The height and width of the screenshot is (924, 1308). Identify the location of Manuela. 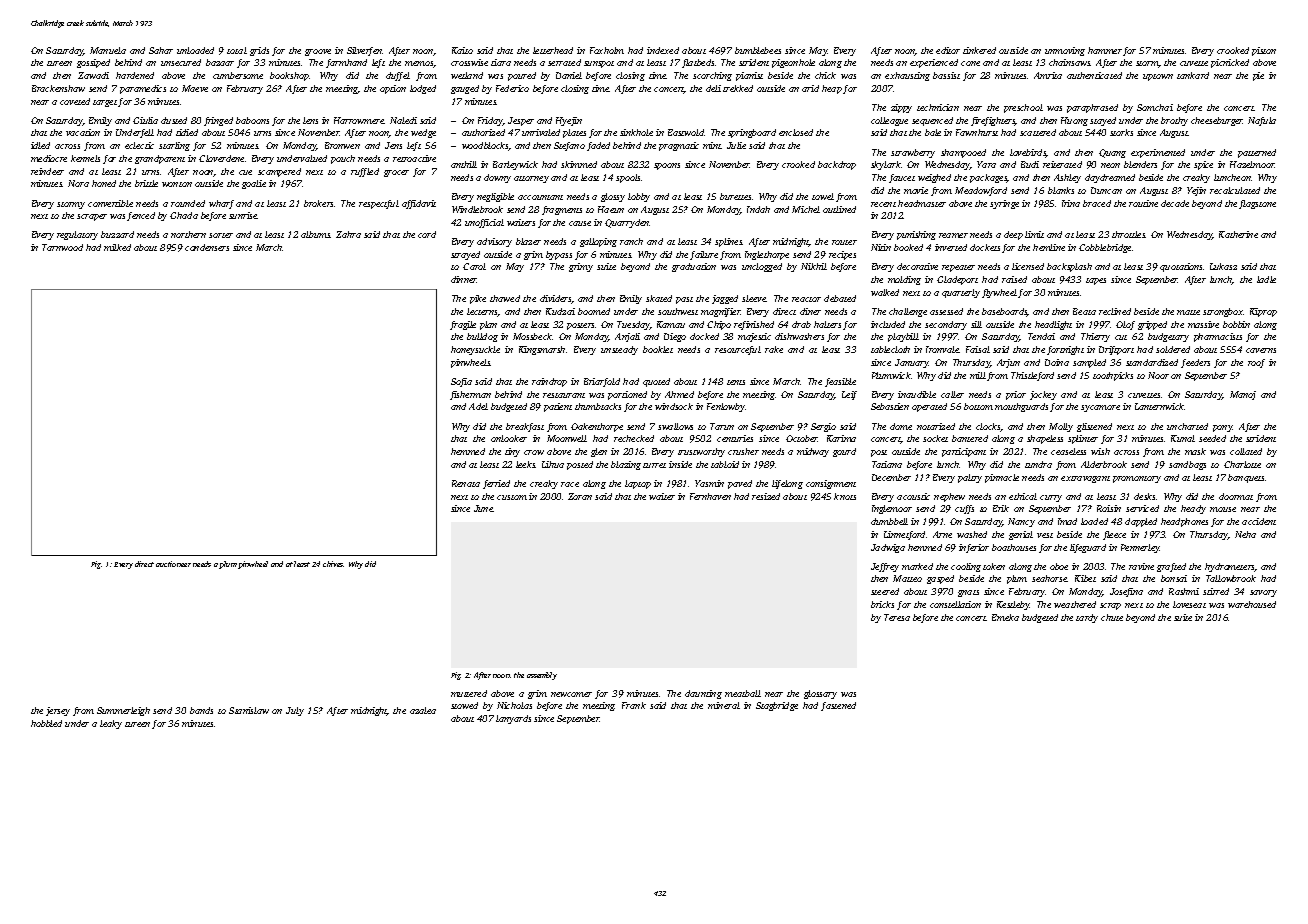
(108, 50).
